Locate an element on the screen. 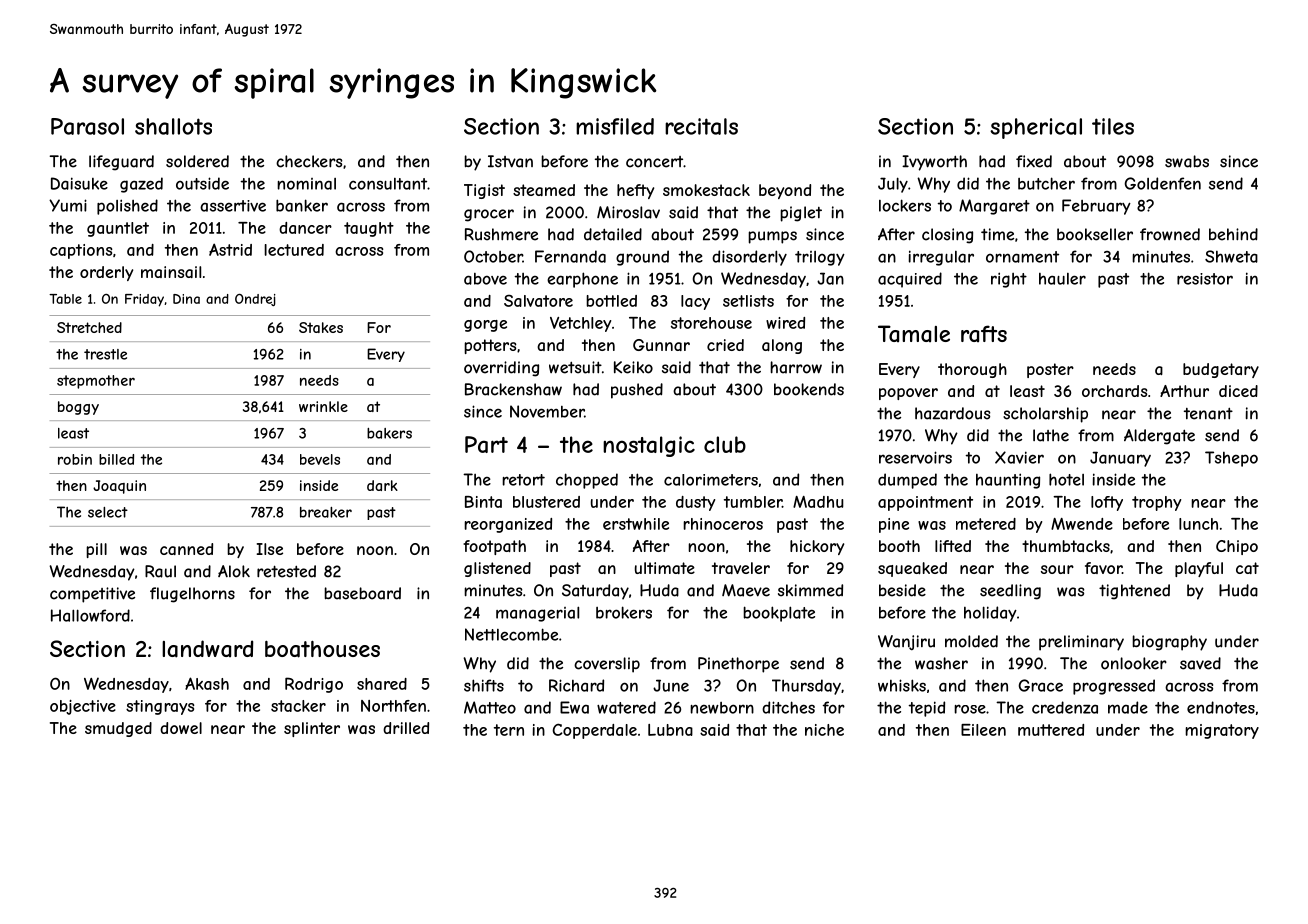  trophy is located at coordinates (1156, 503).
